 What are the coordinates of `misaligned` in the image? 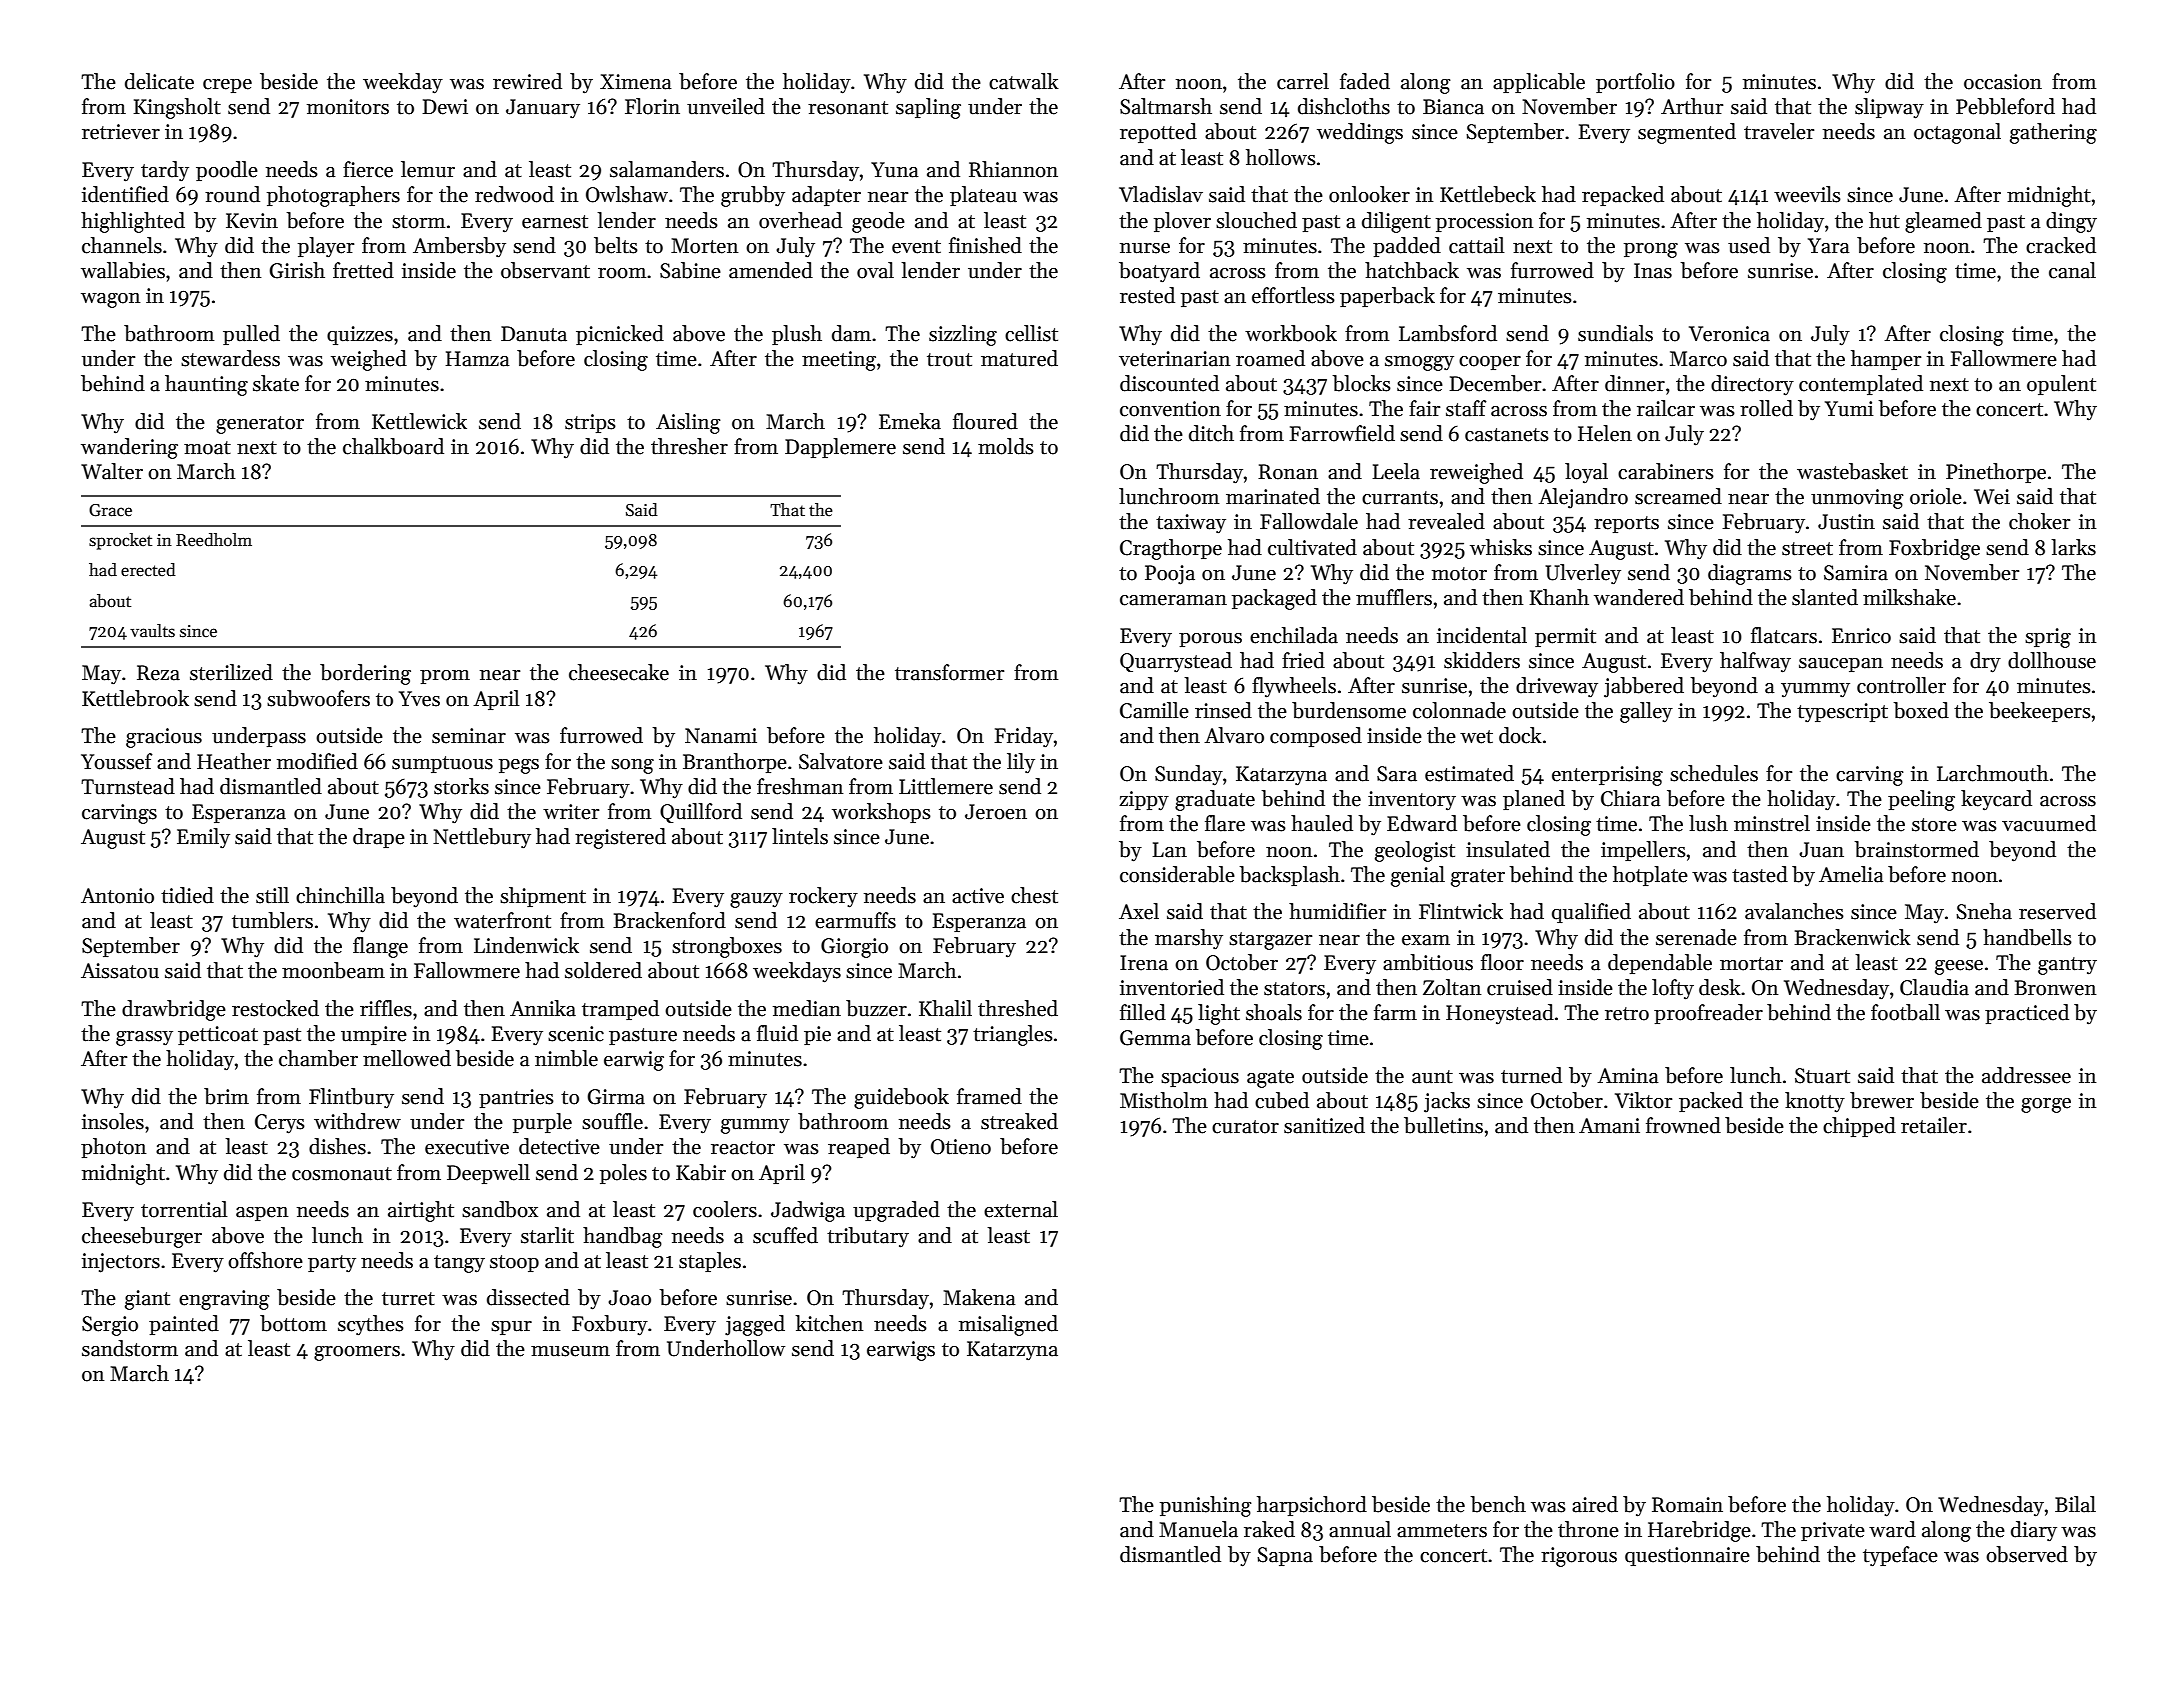 It's located at (1008, 1325).
